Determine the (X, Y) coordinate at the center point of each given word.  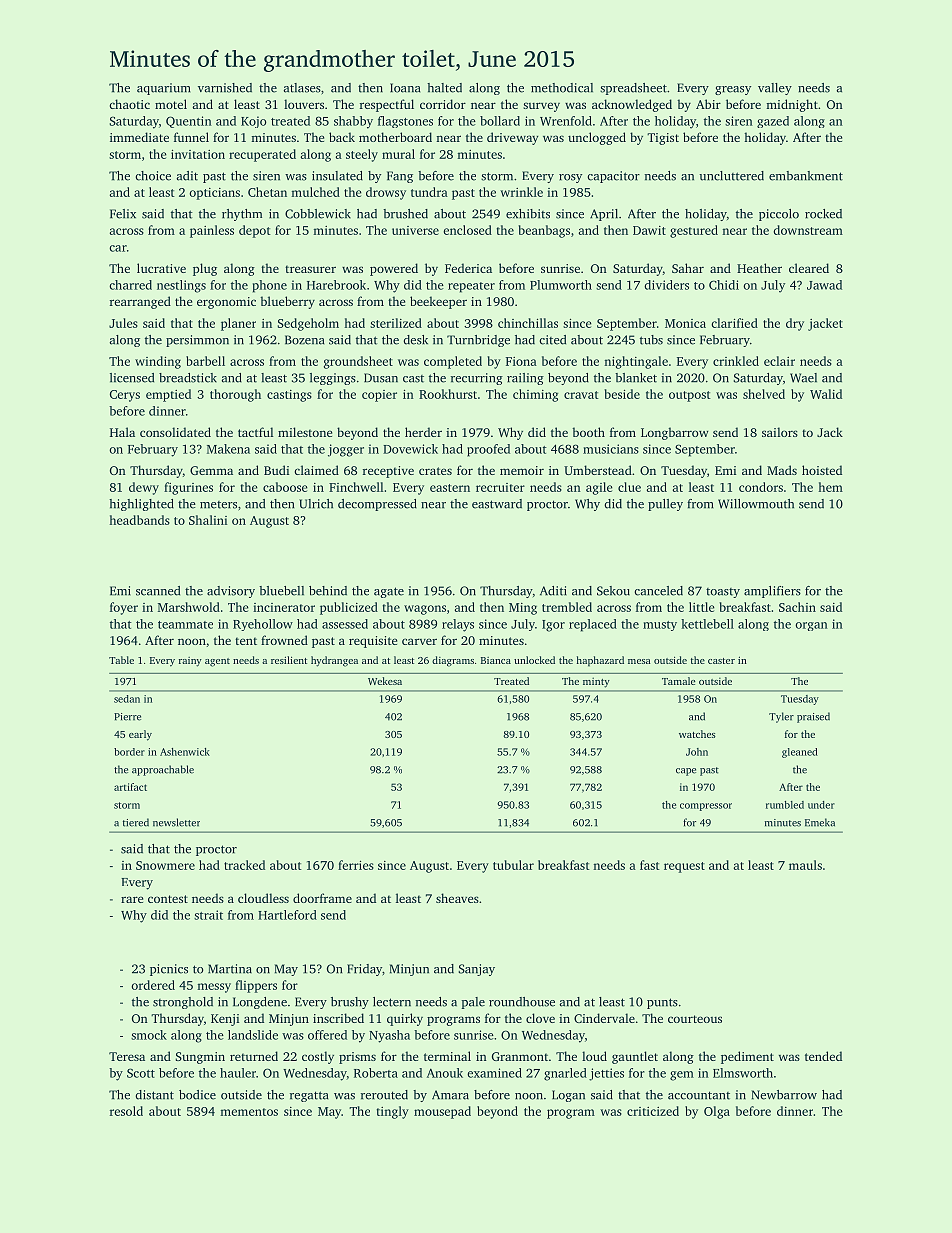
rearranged (140, 302)
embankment (806, 176)
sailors (780, 432)
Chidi (724, 285)
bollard (500, 121)
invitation (198, 154)
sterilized (396, 323)
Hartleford (287, 915)
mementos (249, 1112)
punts (662, 1003)
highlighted (141, 505)
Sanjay (476, 970)
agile (599, 488)
